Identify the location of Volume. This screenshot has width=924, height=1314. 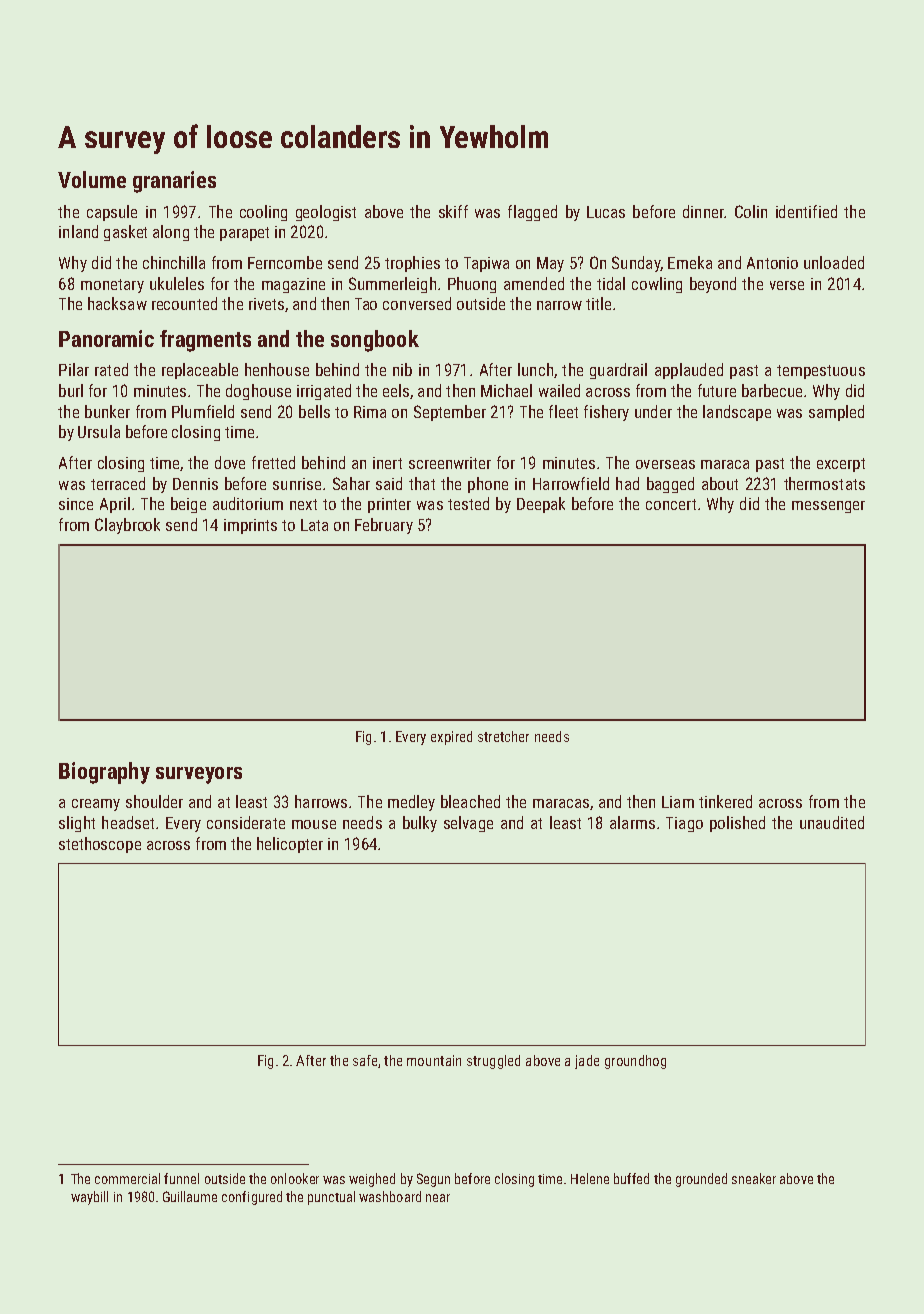
(92, 179).
